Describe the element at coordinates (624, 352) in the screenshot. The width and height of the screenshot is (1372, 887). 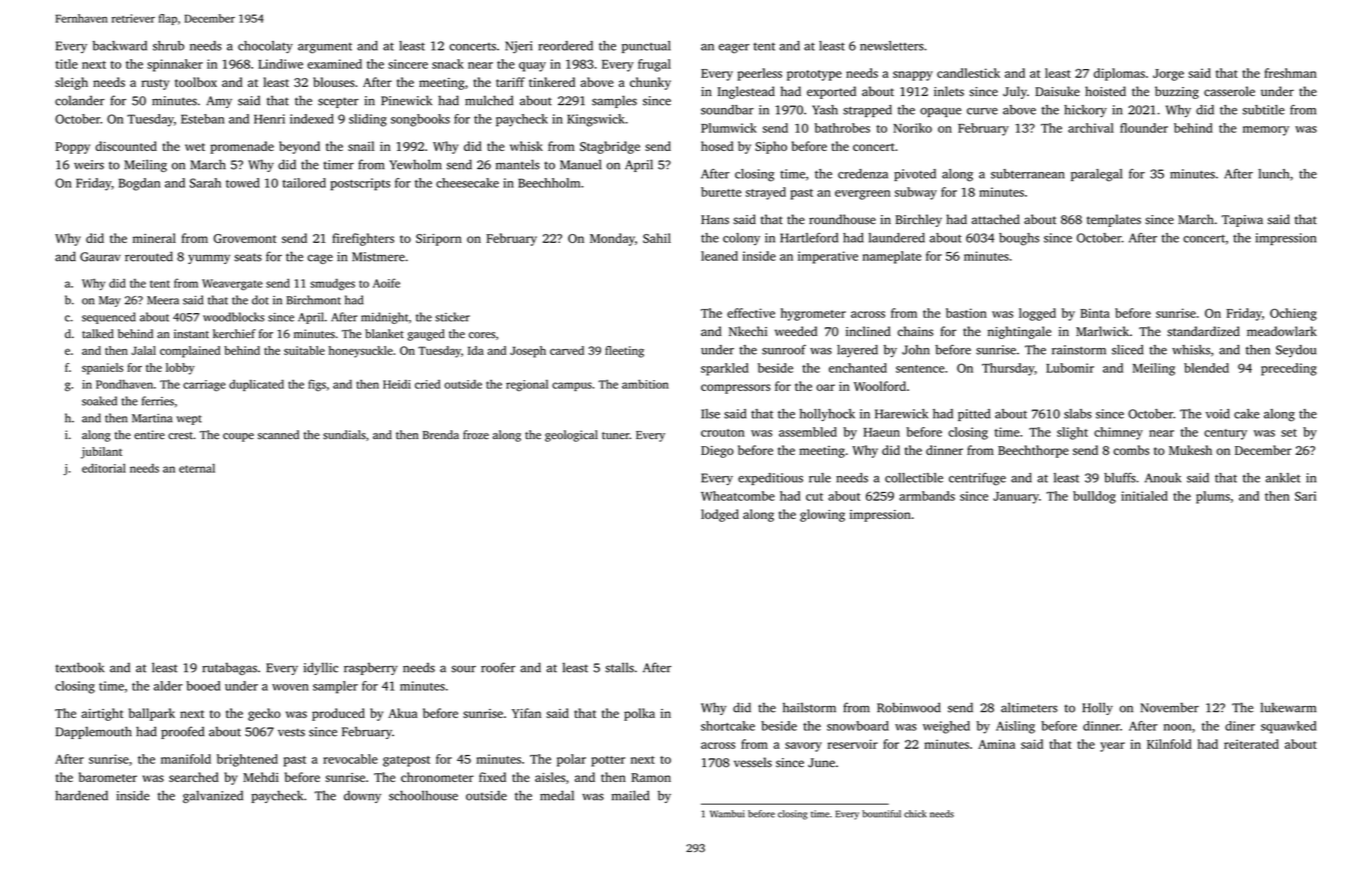
I see `fleeting` at that location.
